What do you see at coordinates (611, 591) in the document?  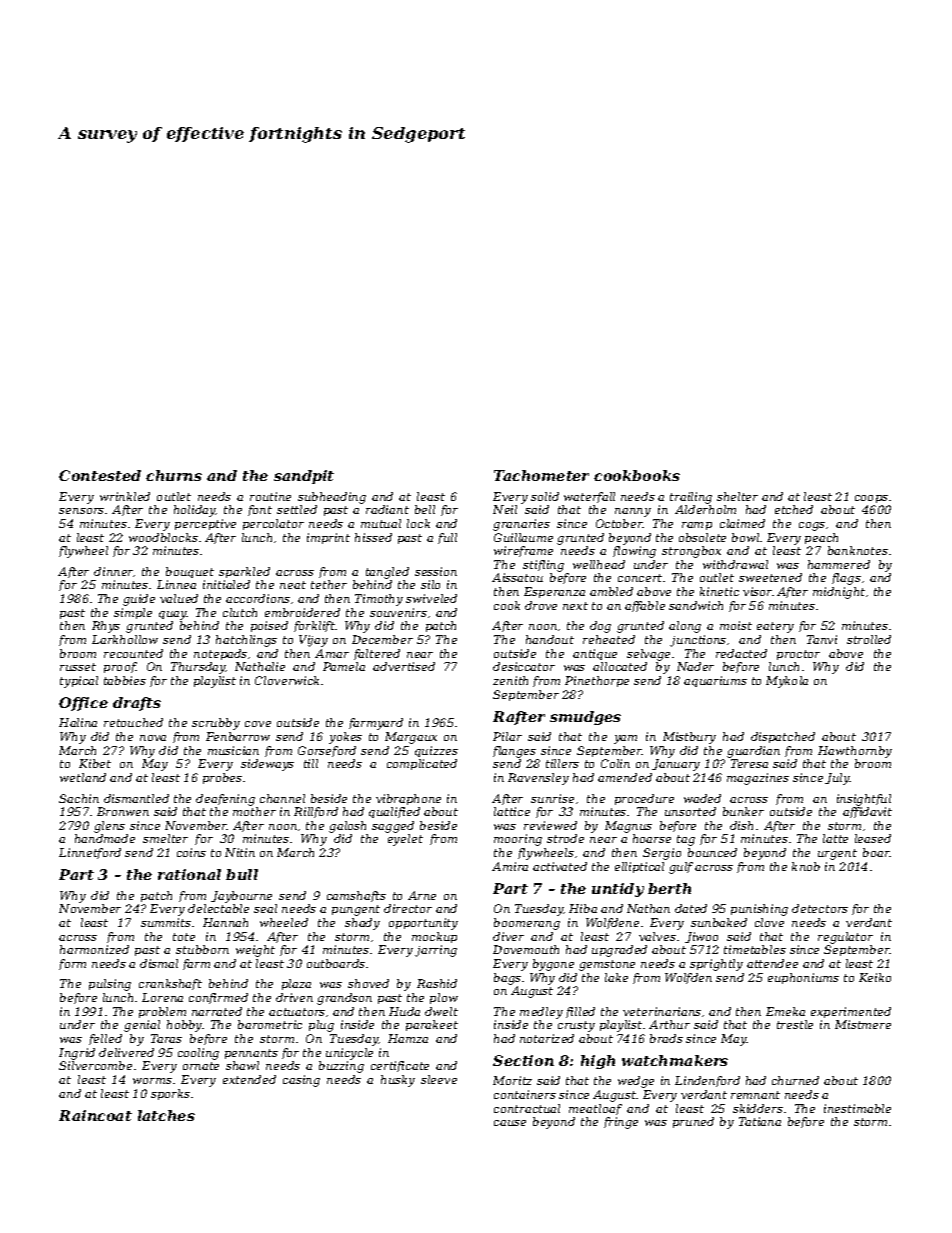 I see `ambled` at bounding box center [611, 591].
